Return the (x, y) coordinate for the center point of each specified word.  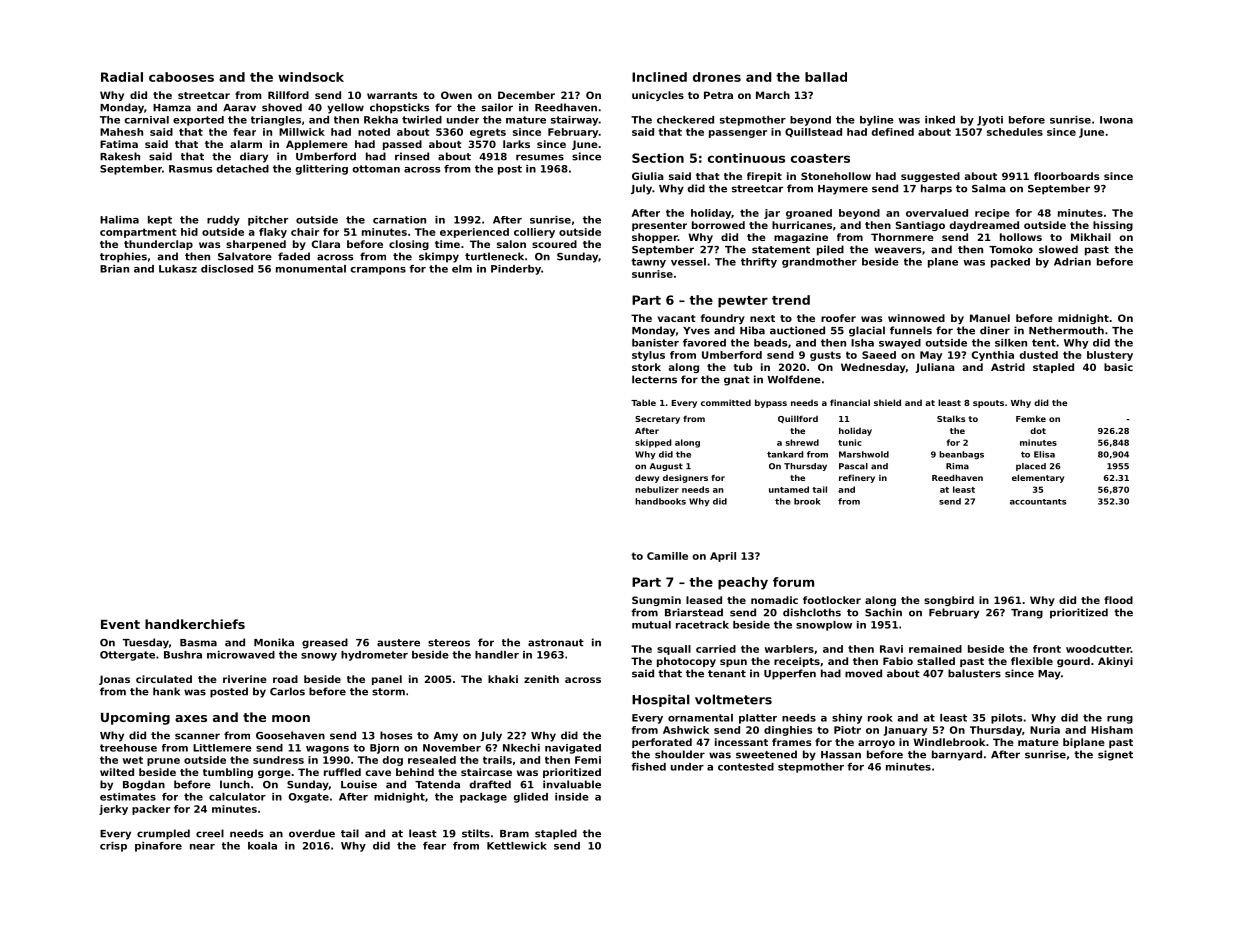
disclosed (227, 269)
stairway (574, 121)
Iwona (1116, 120)
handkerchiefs (195, 624)
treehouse (128, 748)
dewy (647, 478)
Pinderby (516, 270)
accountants (1038, 502)
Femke (1031, 418)
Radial (122, 77)
